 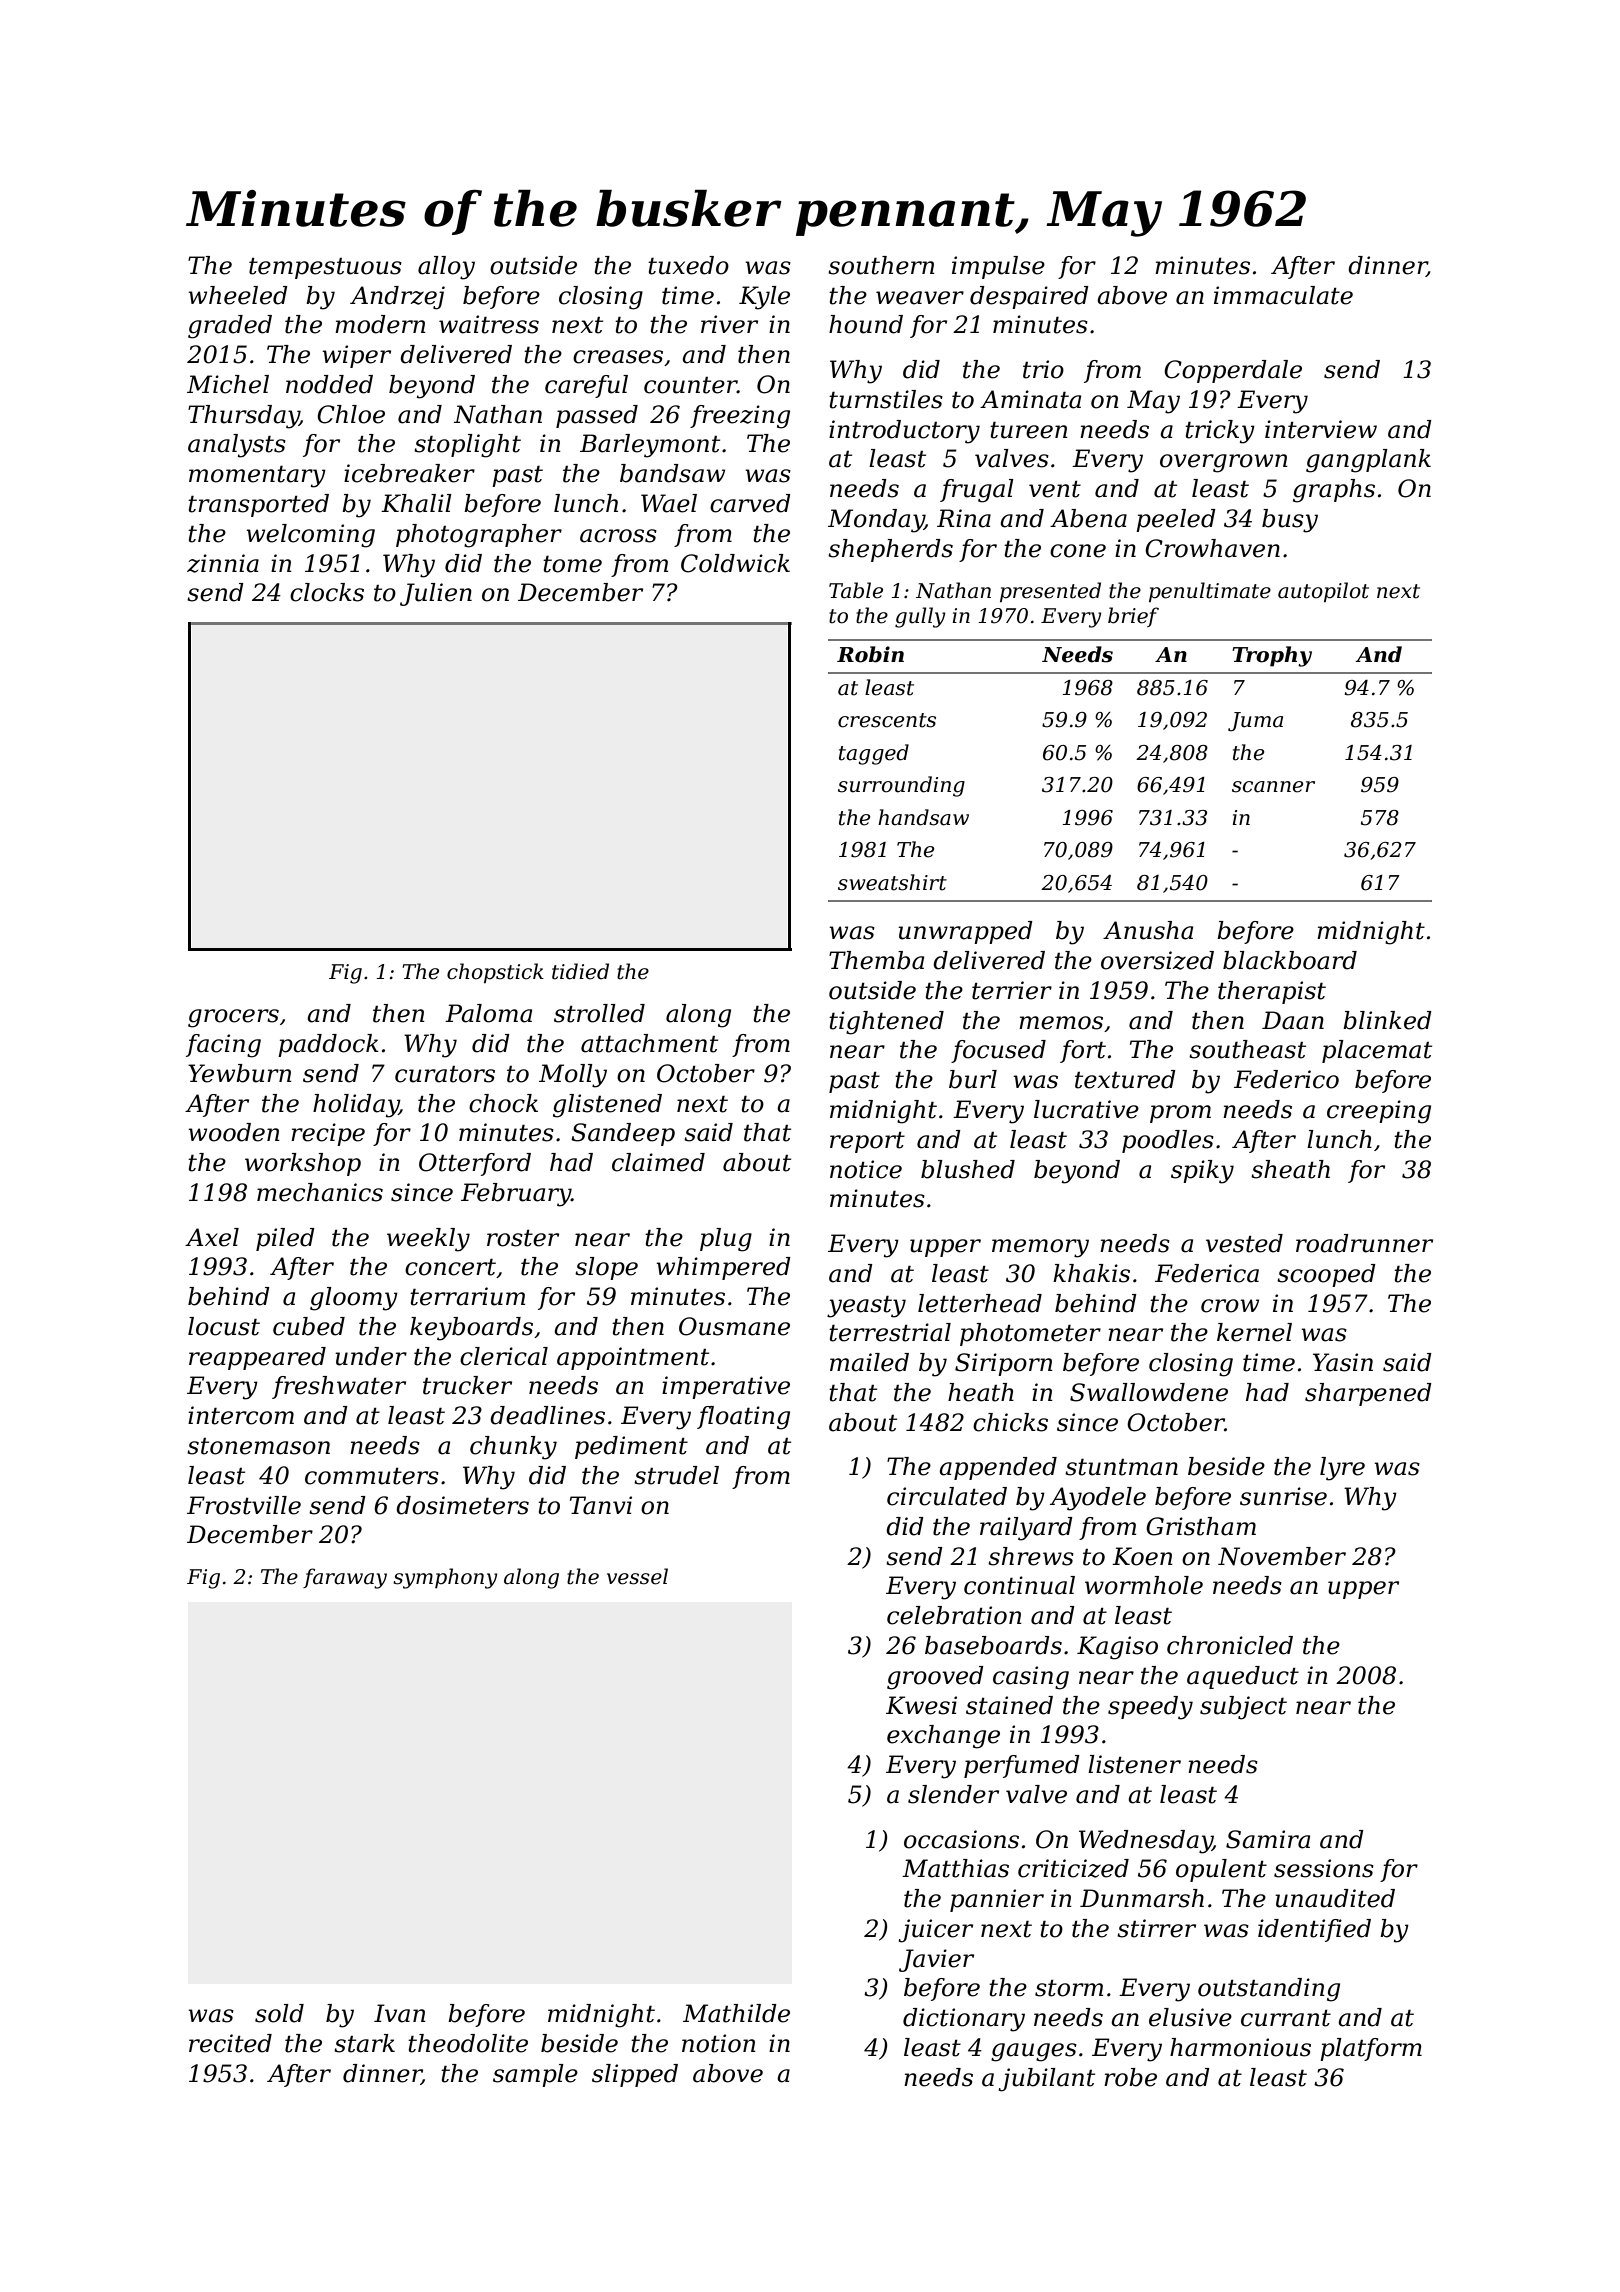 I want to click on tagged, so click(x=874, y=754).
